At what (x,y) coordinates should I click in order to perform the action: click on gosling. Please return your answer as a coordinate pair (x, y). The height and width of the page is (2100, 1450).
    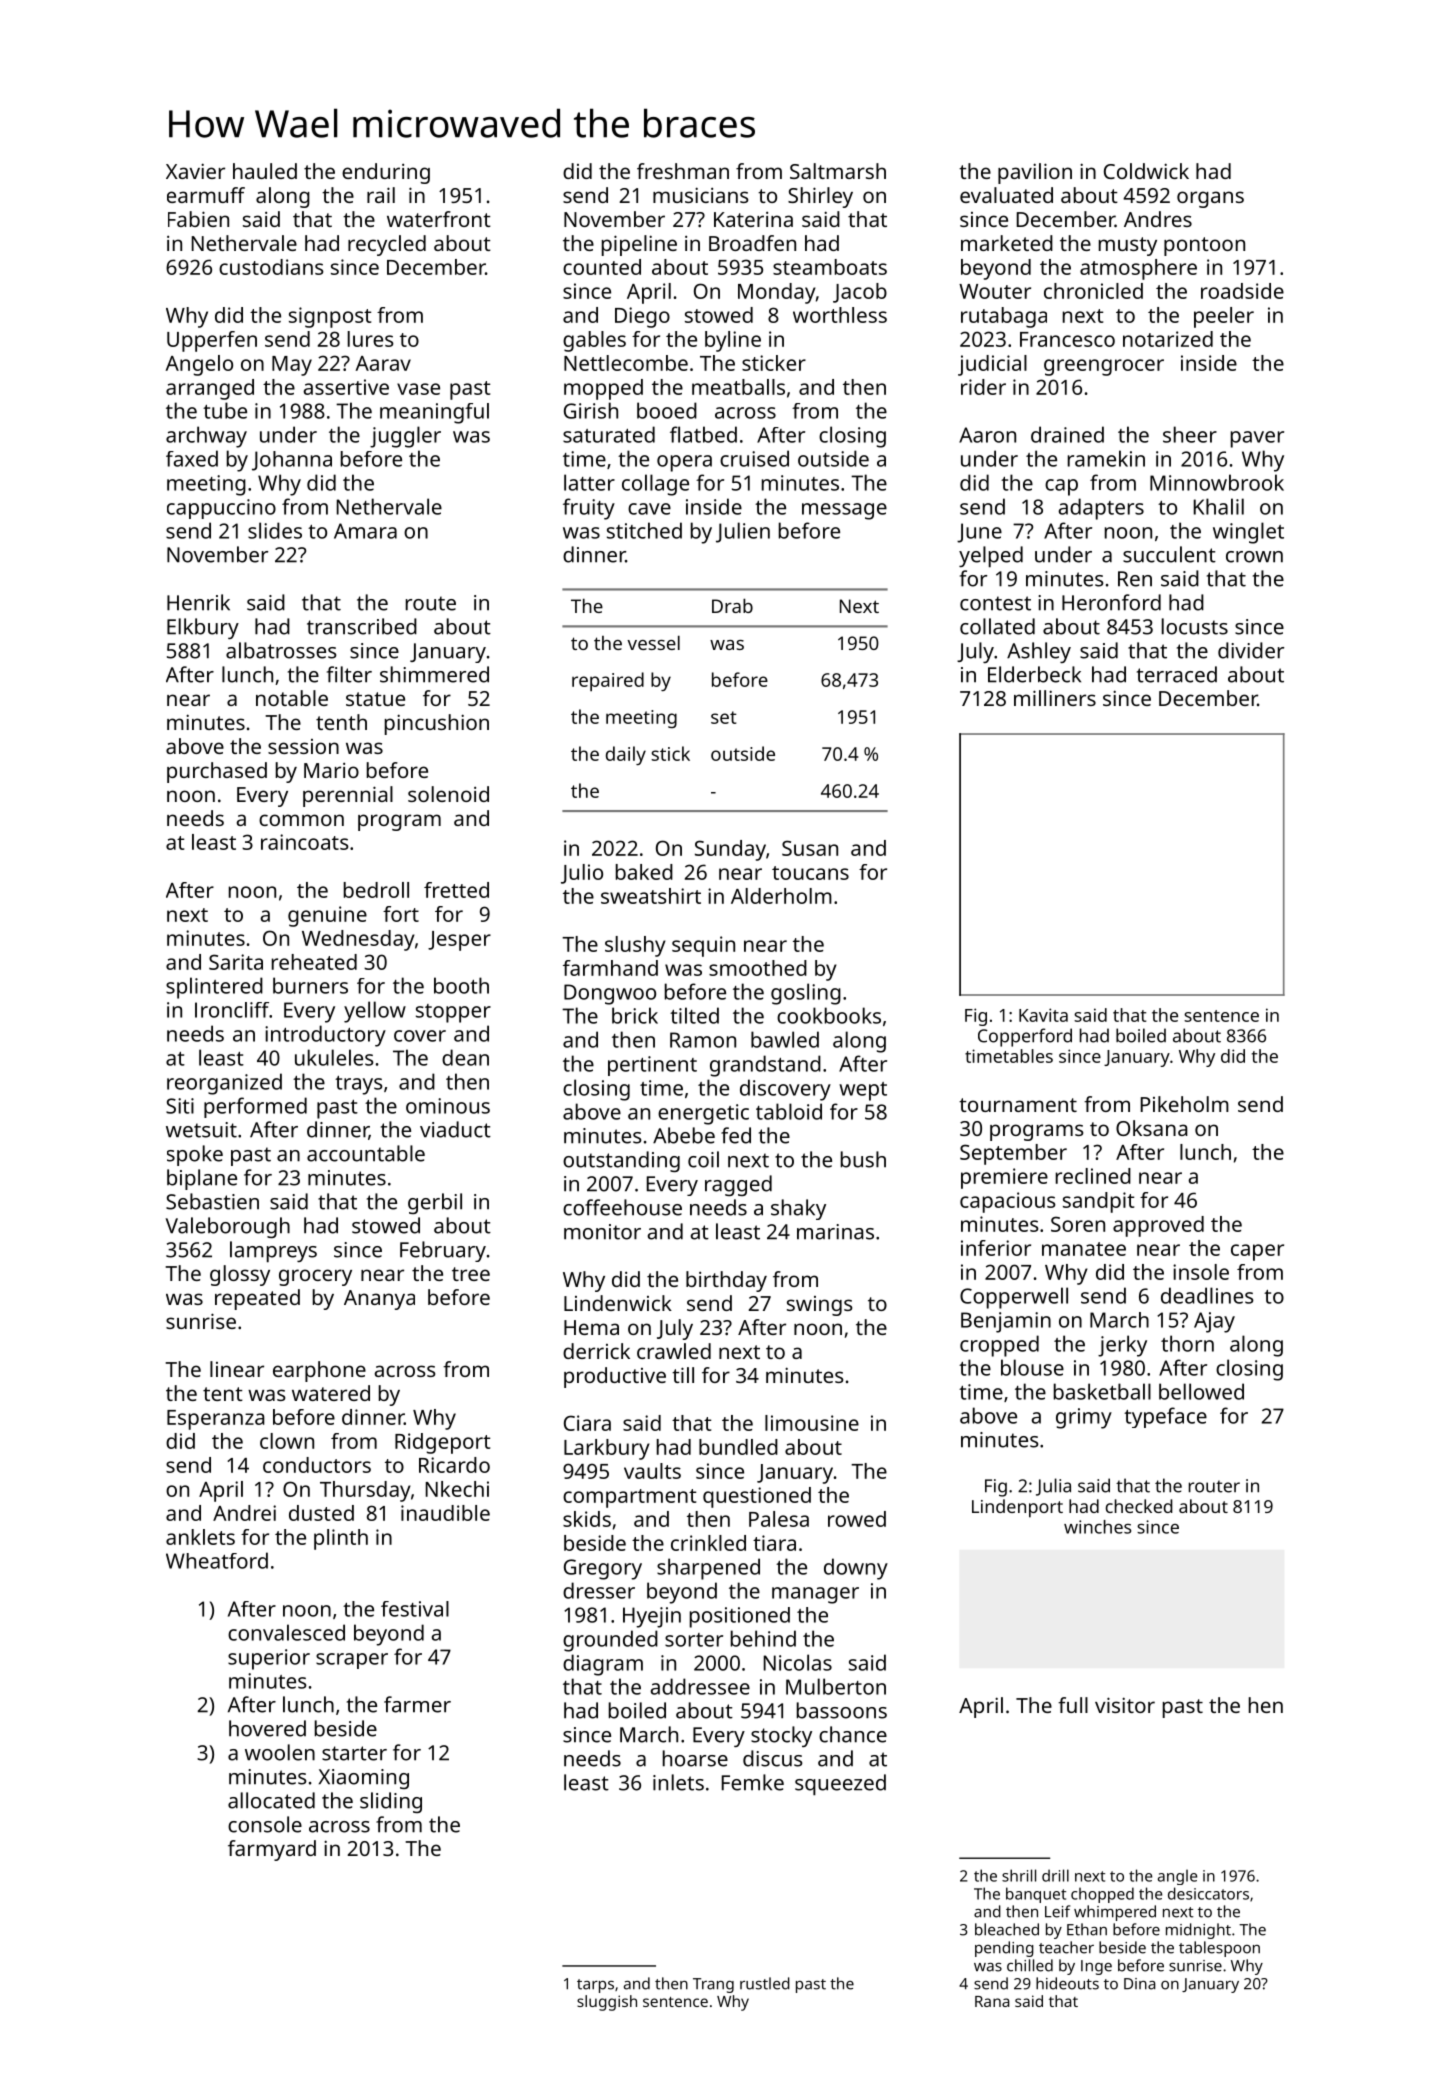
    Looking at the image, I should click on (806, 994).
